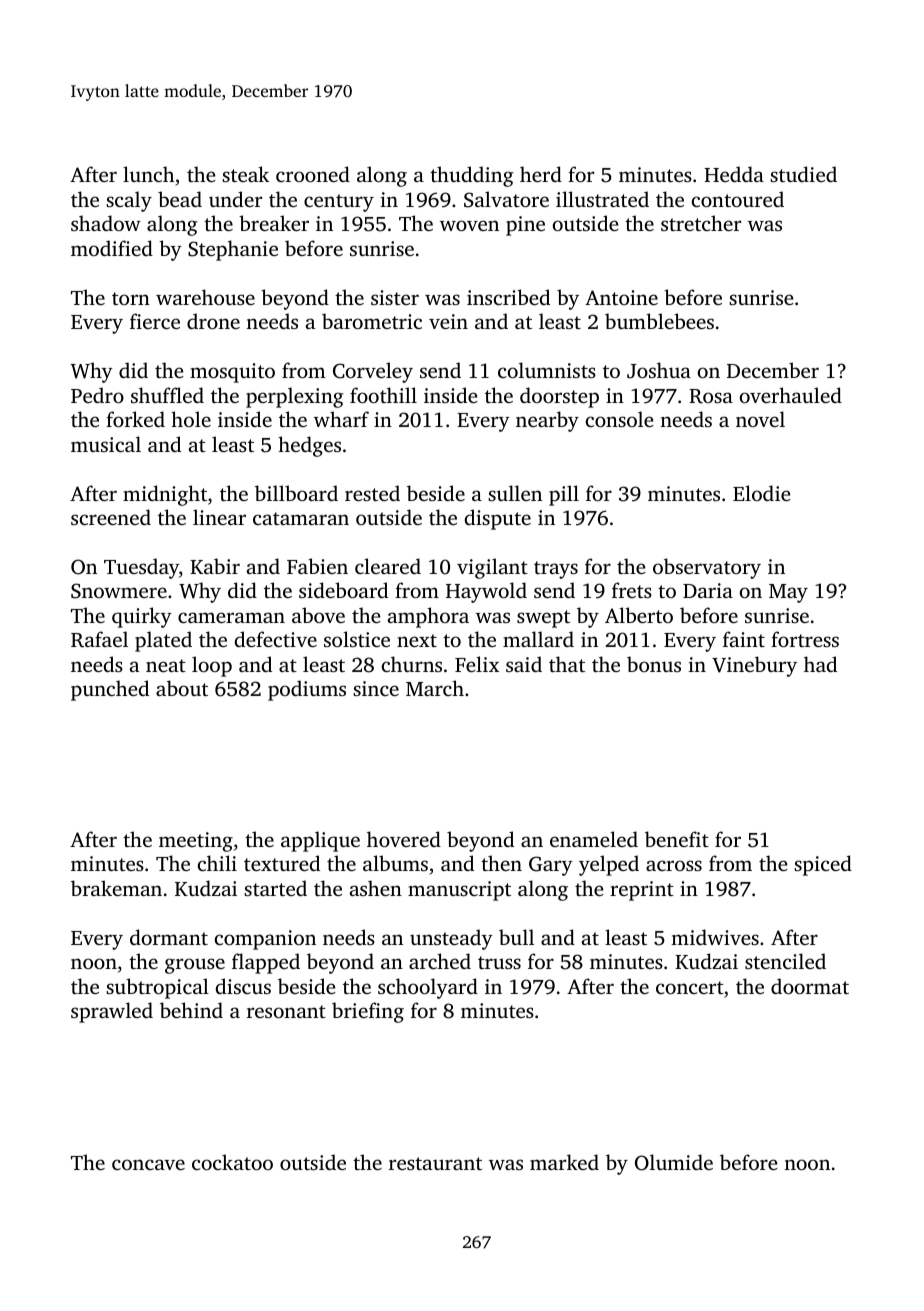  Describe the element at coordinates (191, 419) in the screenshot. I see `hole` at that location.
